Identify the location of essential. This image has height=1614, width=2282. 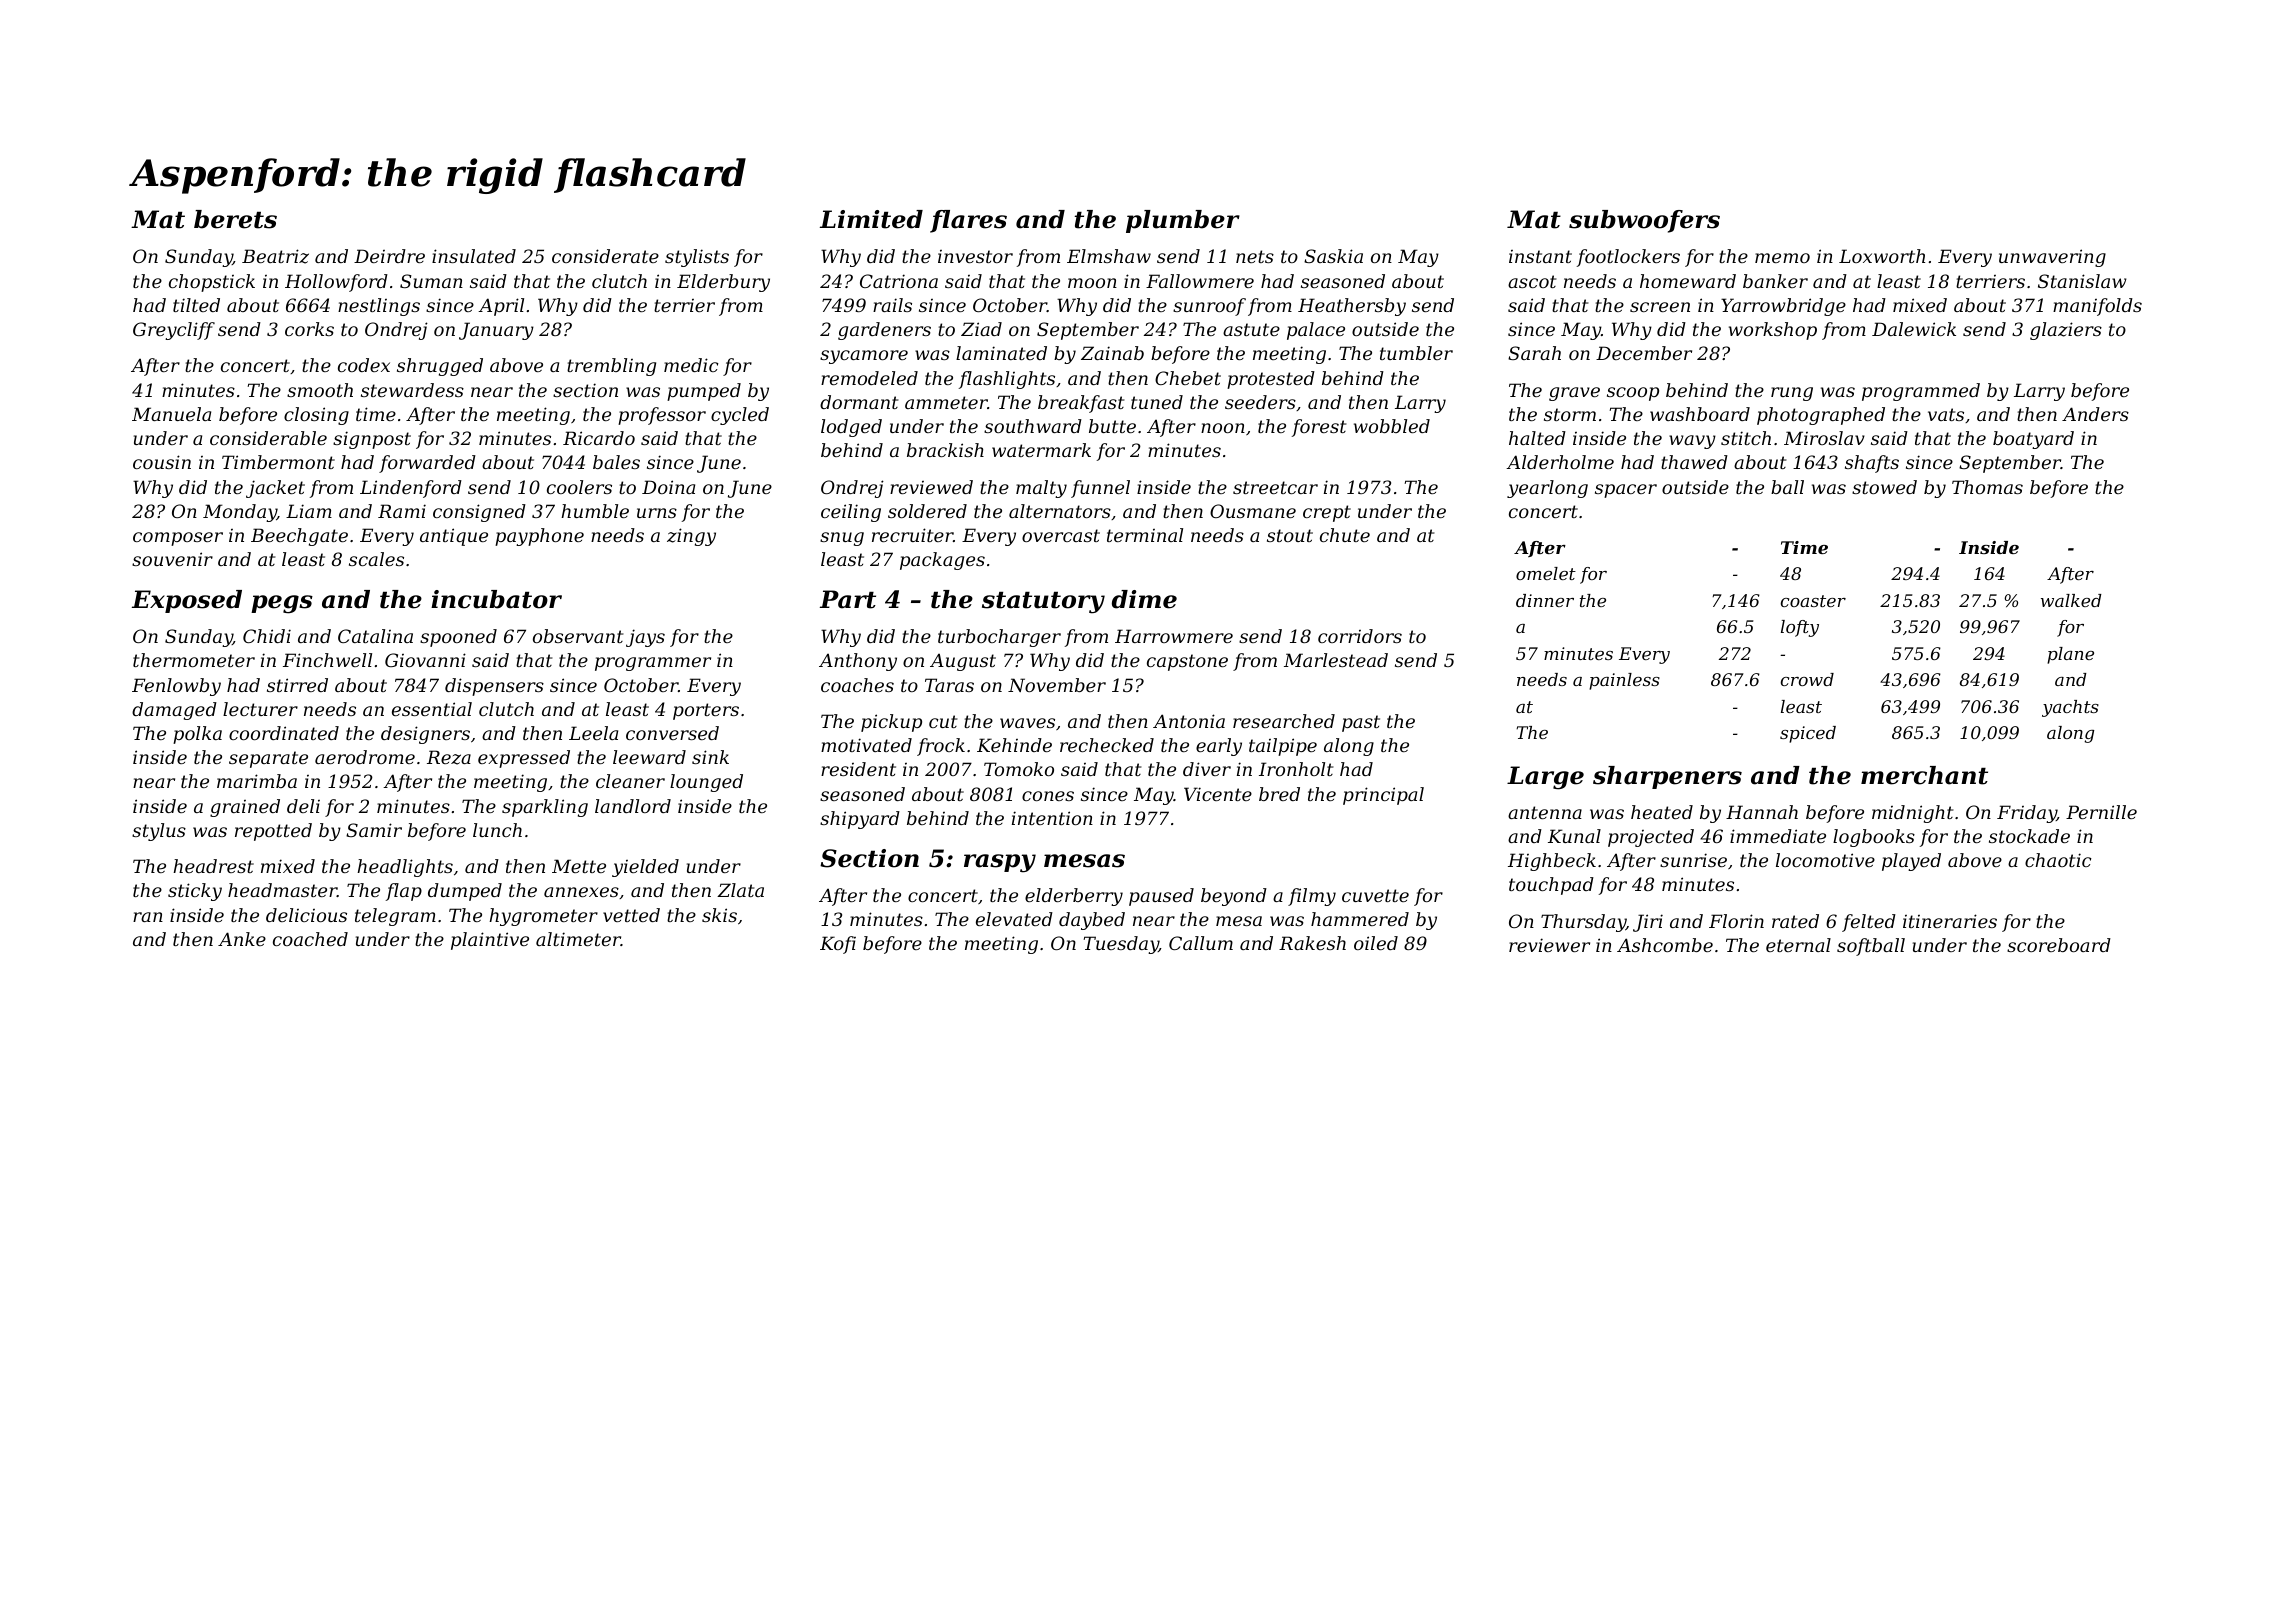
(432, 709).
